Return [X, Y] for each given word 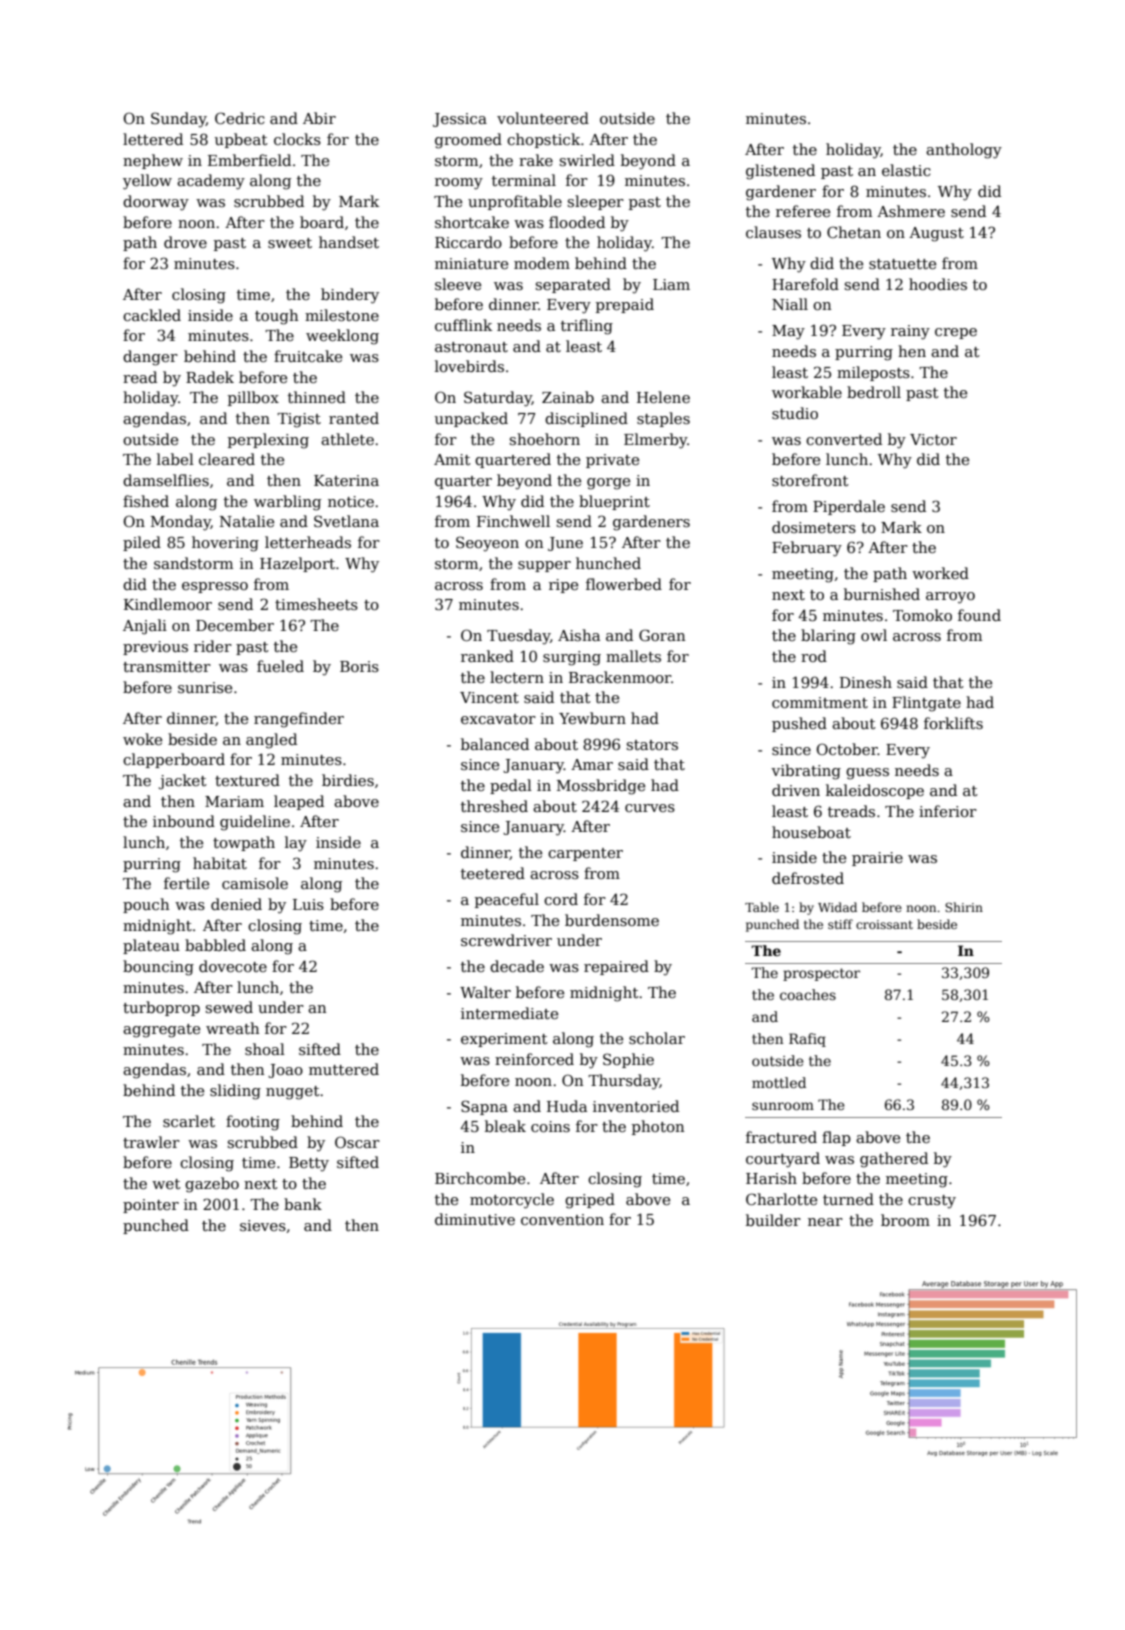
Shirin [964, 907]
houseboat [811, 832]
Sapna [484, 1107]
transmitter [167, 666]
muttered [344, 1069]
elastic [906, 170]
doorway [156, 203]
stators [652, 745]
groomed [468, 141]
